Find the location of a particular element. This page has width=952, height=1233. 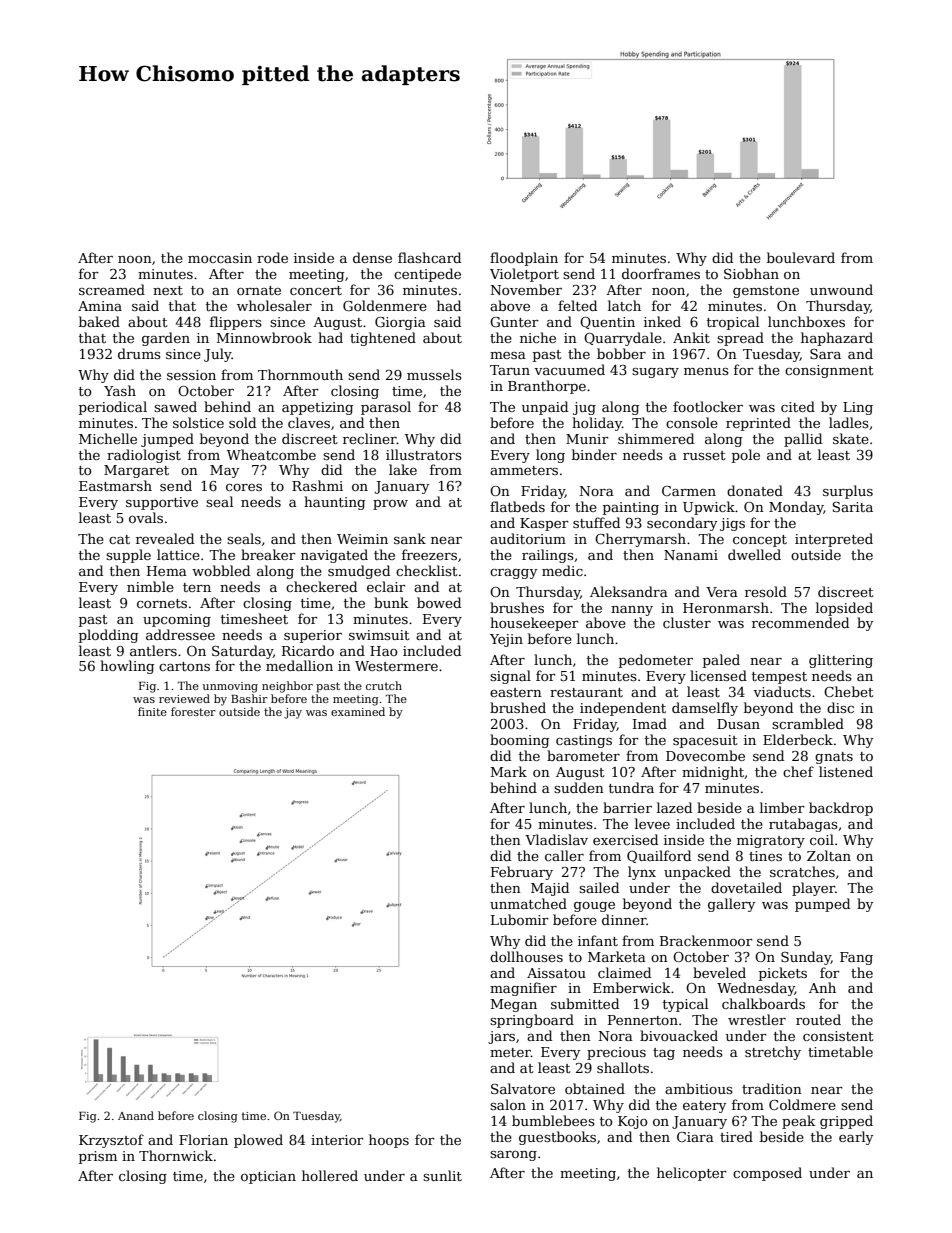

sudden is located at coordinates (579, 787).
